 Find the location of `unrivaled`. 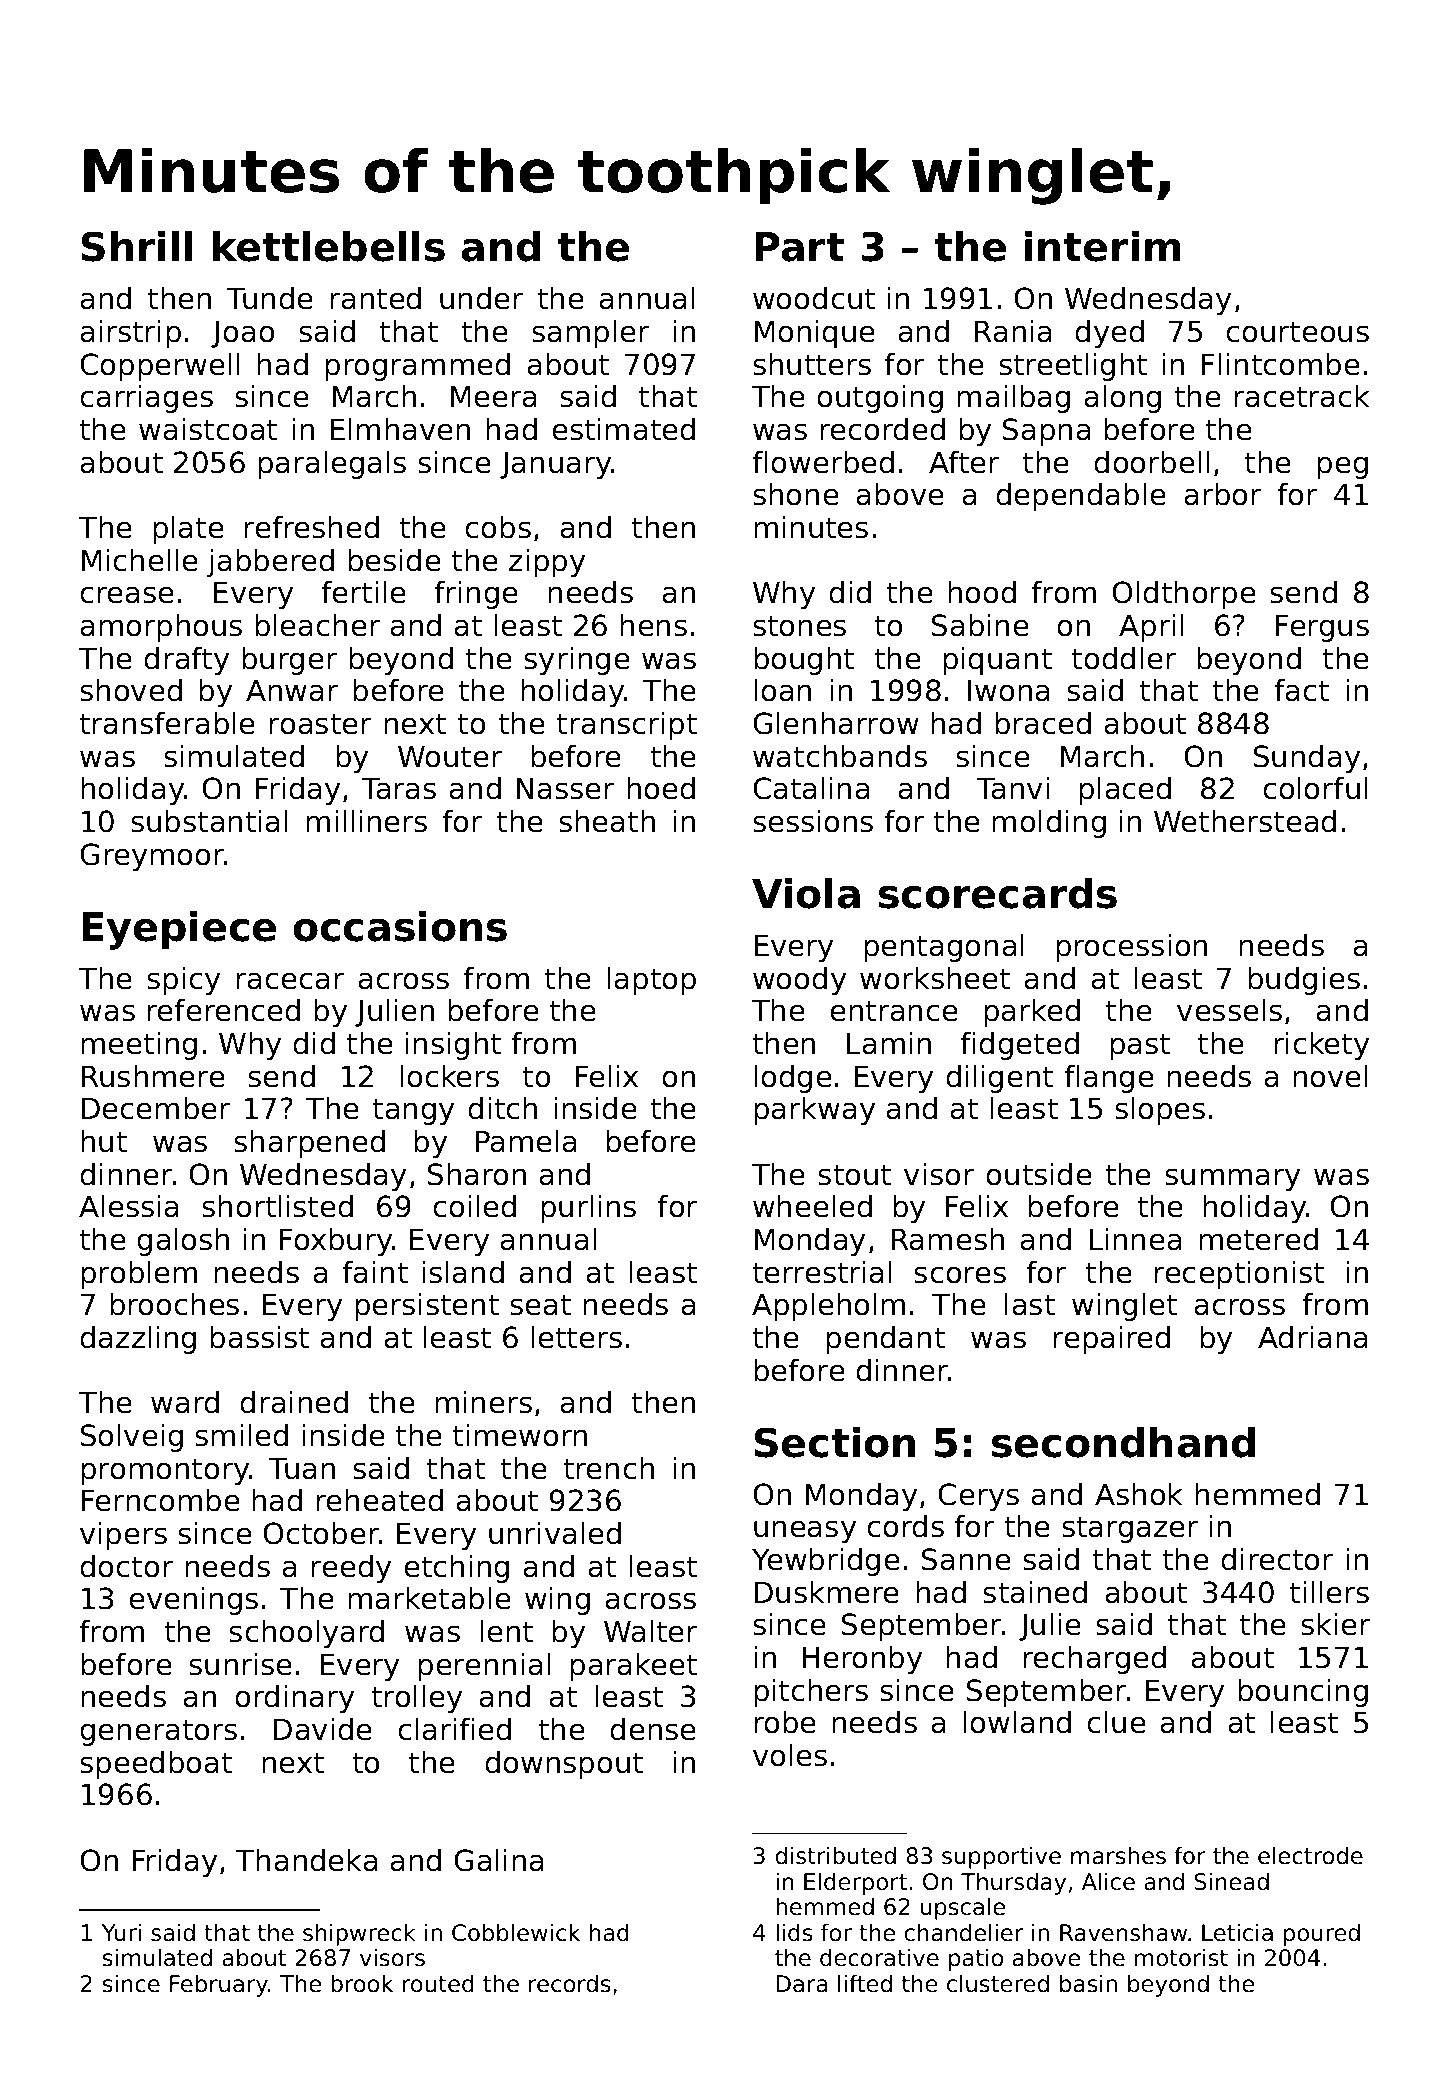

unrivaled is located at coordinates (555, 1533).
